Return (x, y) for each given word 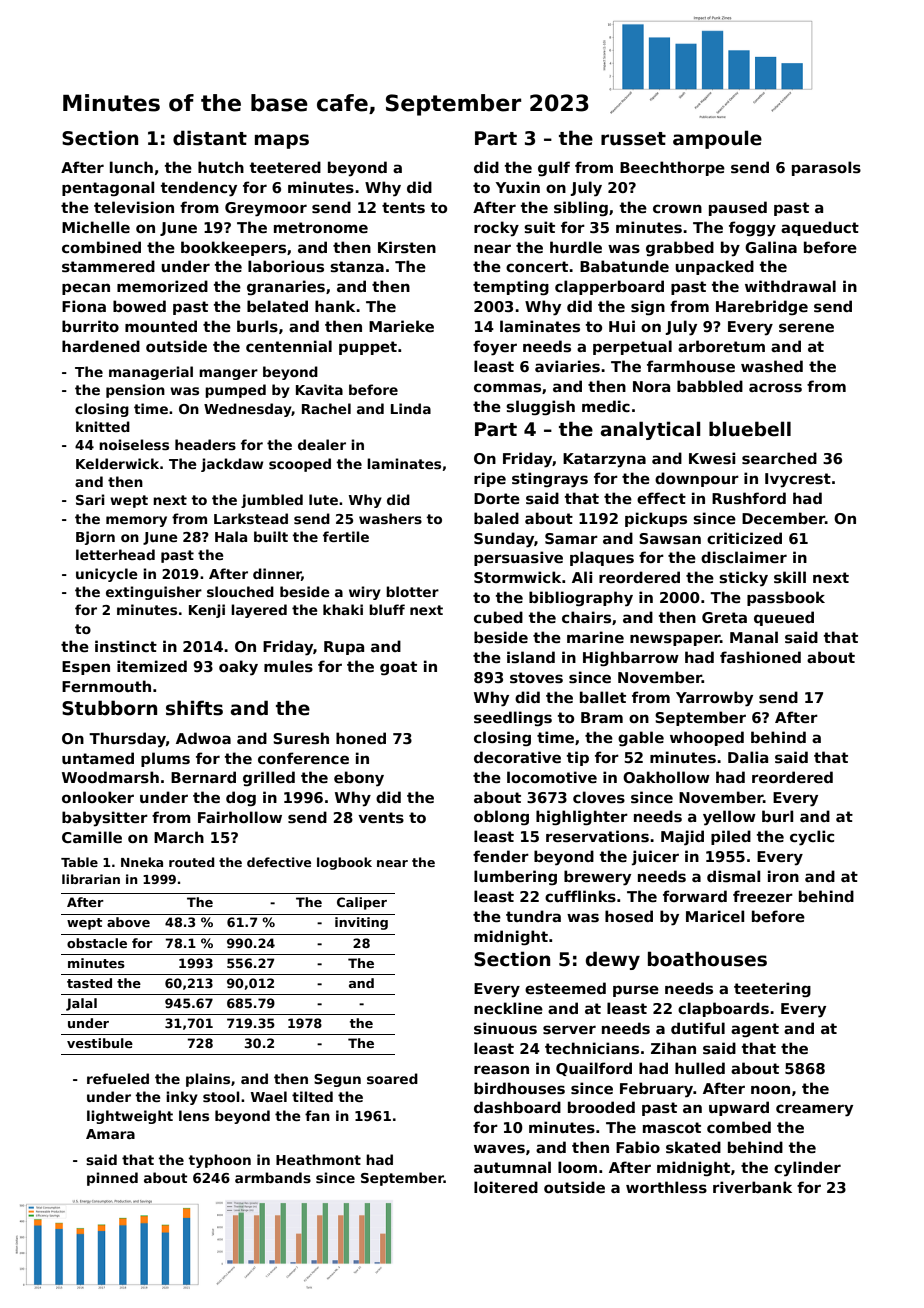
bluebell (750, 429)
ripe (490, 479)
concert (537, 266)
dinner (277, 574)
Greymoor (266, 209)
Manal (754, 637)
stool (221, 1096)
